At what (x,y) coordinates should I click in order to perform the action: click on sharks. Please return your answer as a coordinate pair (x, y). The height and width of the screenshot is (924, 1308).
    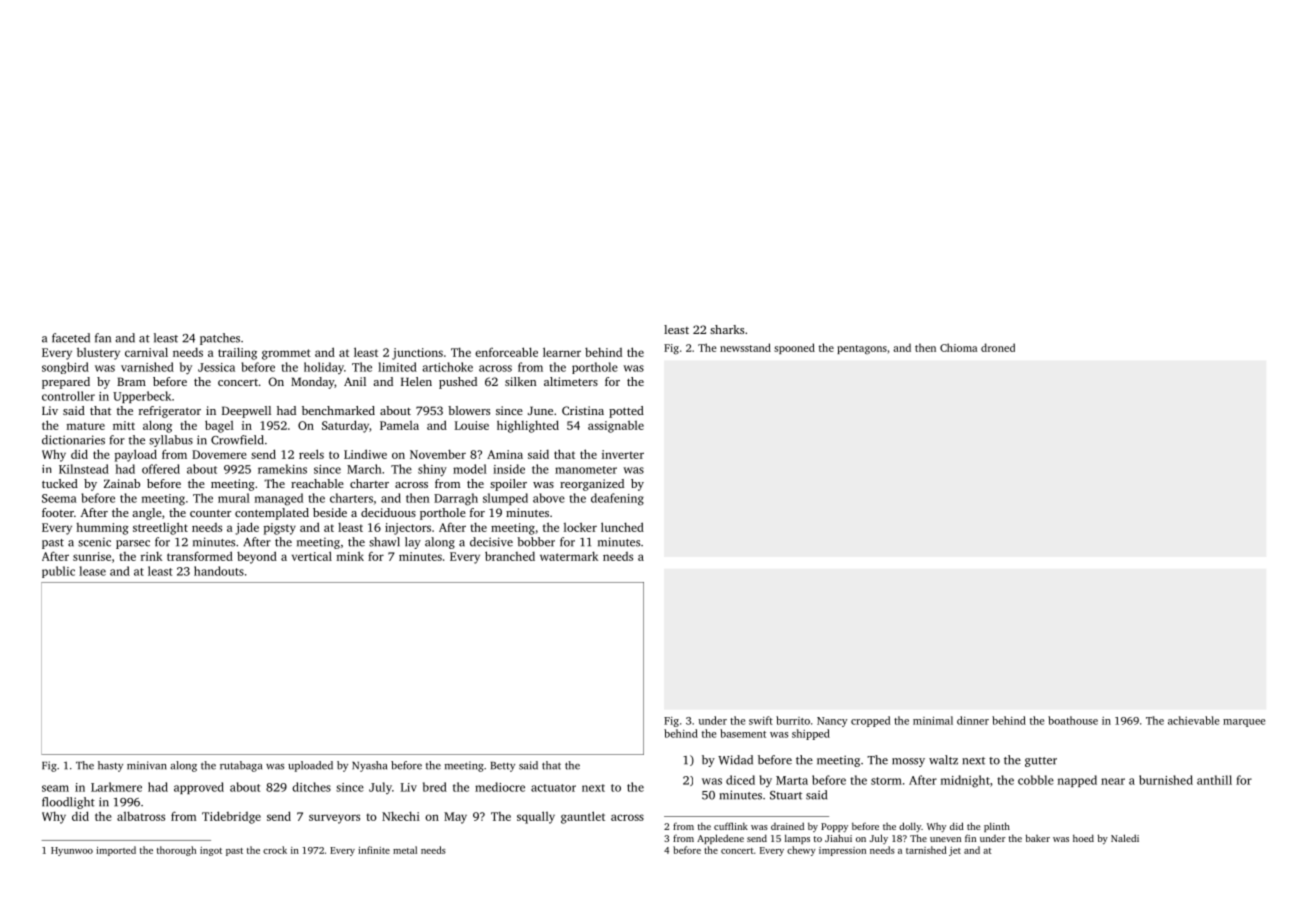
    Looking at the image, I should click on (727, 329).
